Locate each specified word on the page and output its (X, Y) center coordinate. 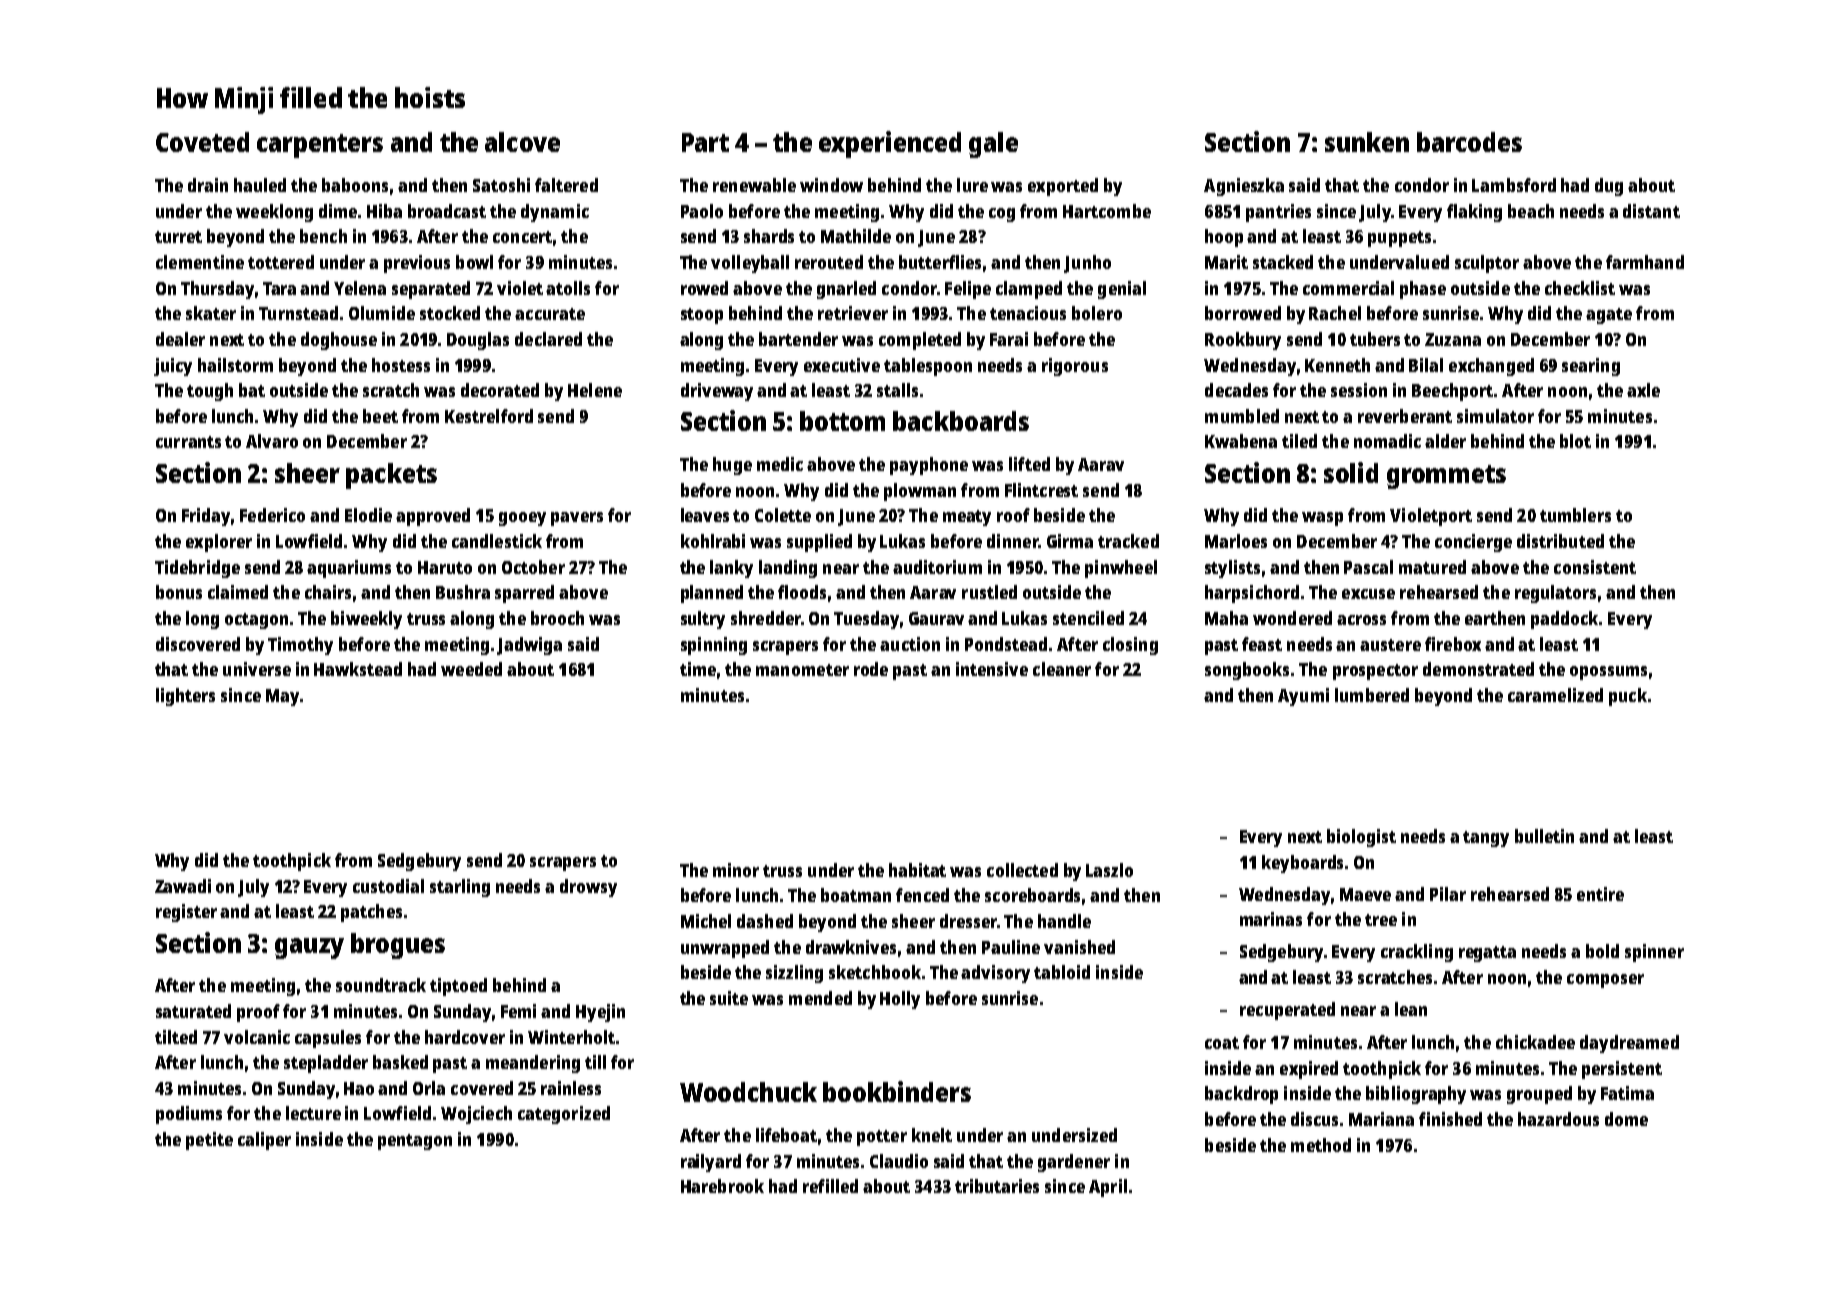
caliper (264, 1141)
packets (391, 476)
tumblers (1575, 515)
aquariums (349, 569)
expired (1309, 1070)
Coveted (202, 142)
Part (705, 142)
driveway (717, 392)
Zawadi (183, 886)
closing (1130, 646)
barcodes (1469, 142)
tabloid (1062, 972)
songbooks (1247, 671)
